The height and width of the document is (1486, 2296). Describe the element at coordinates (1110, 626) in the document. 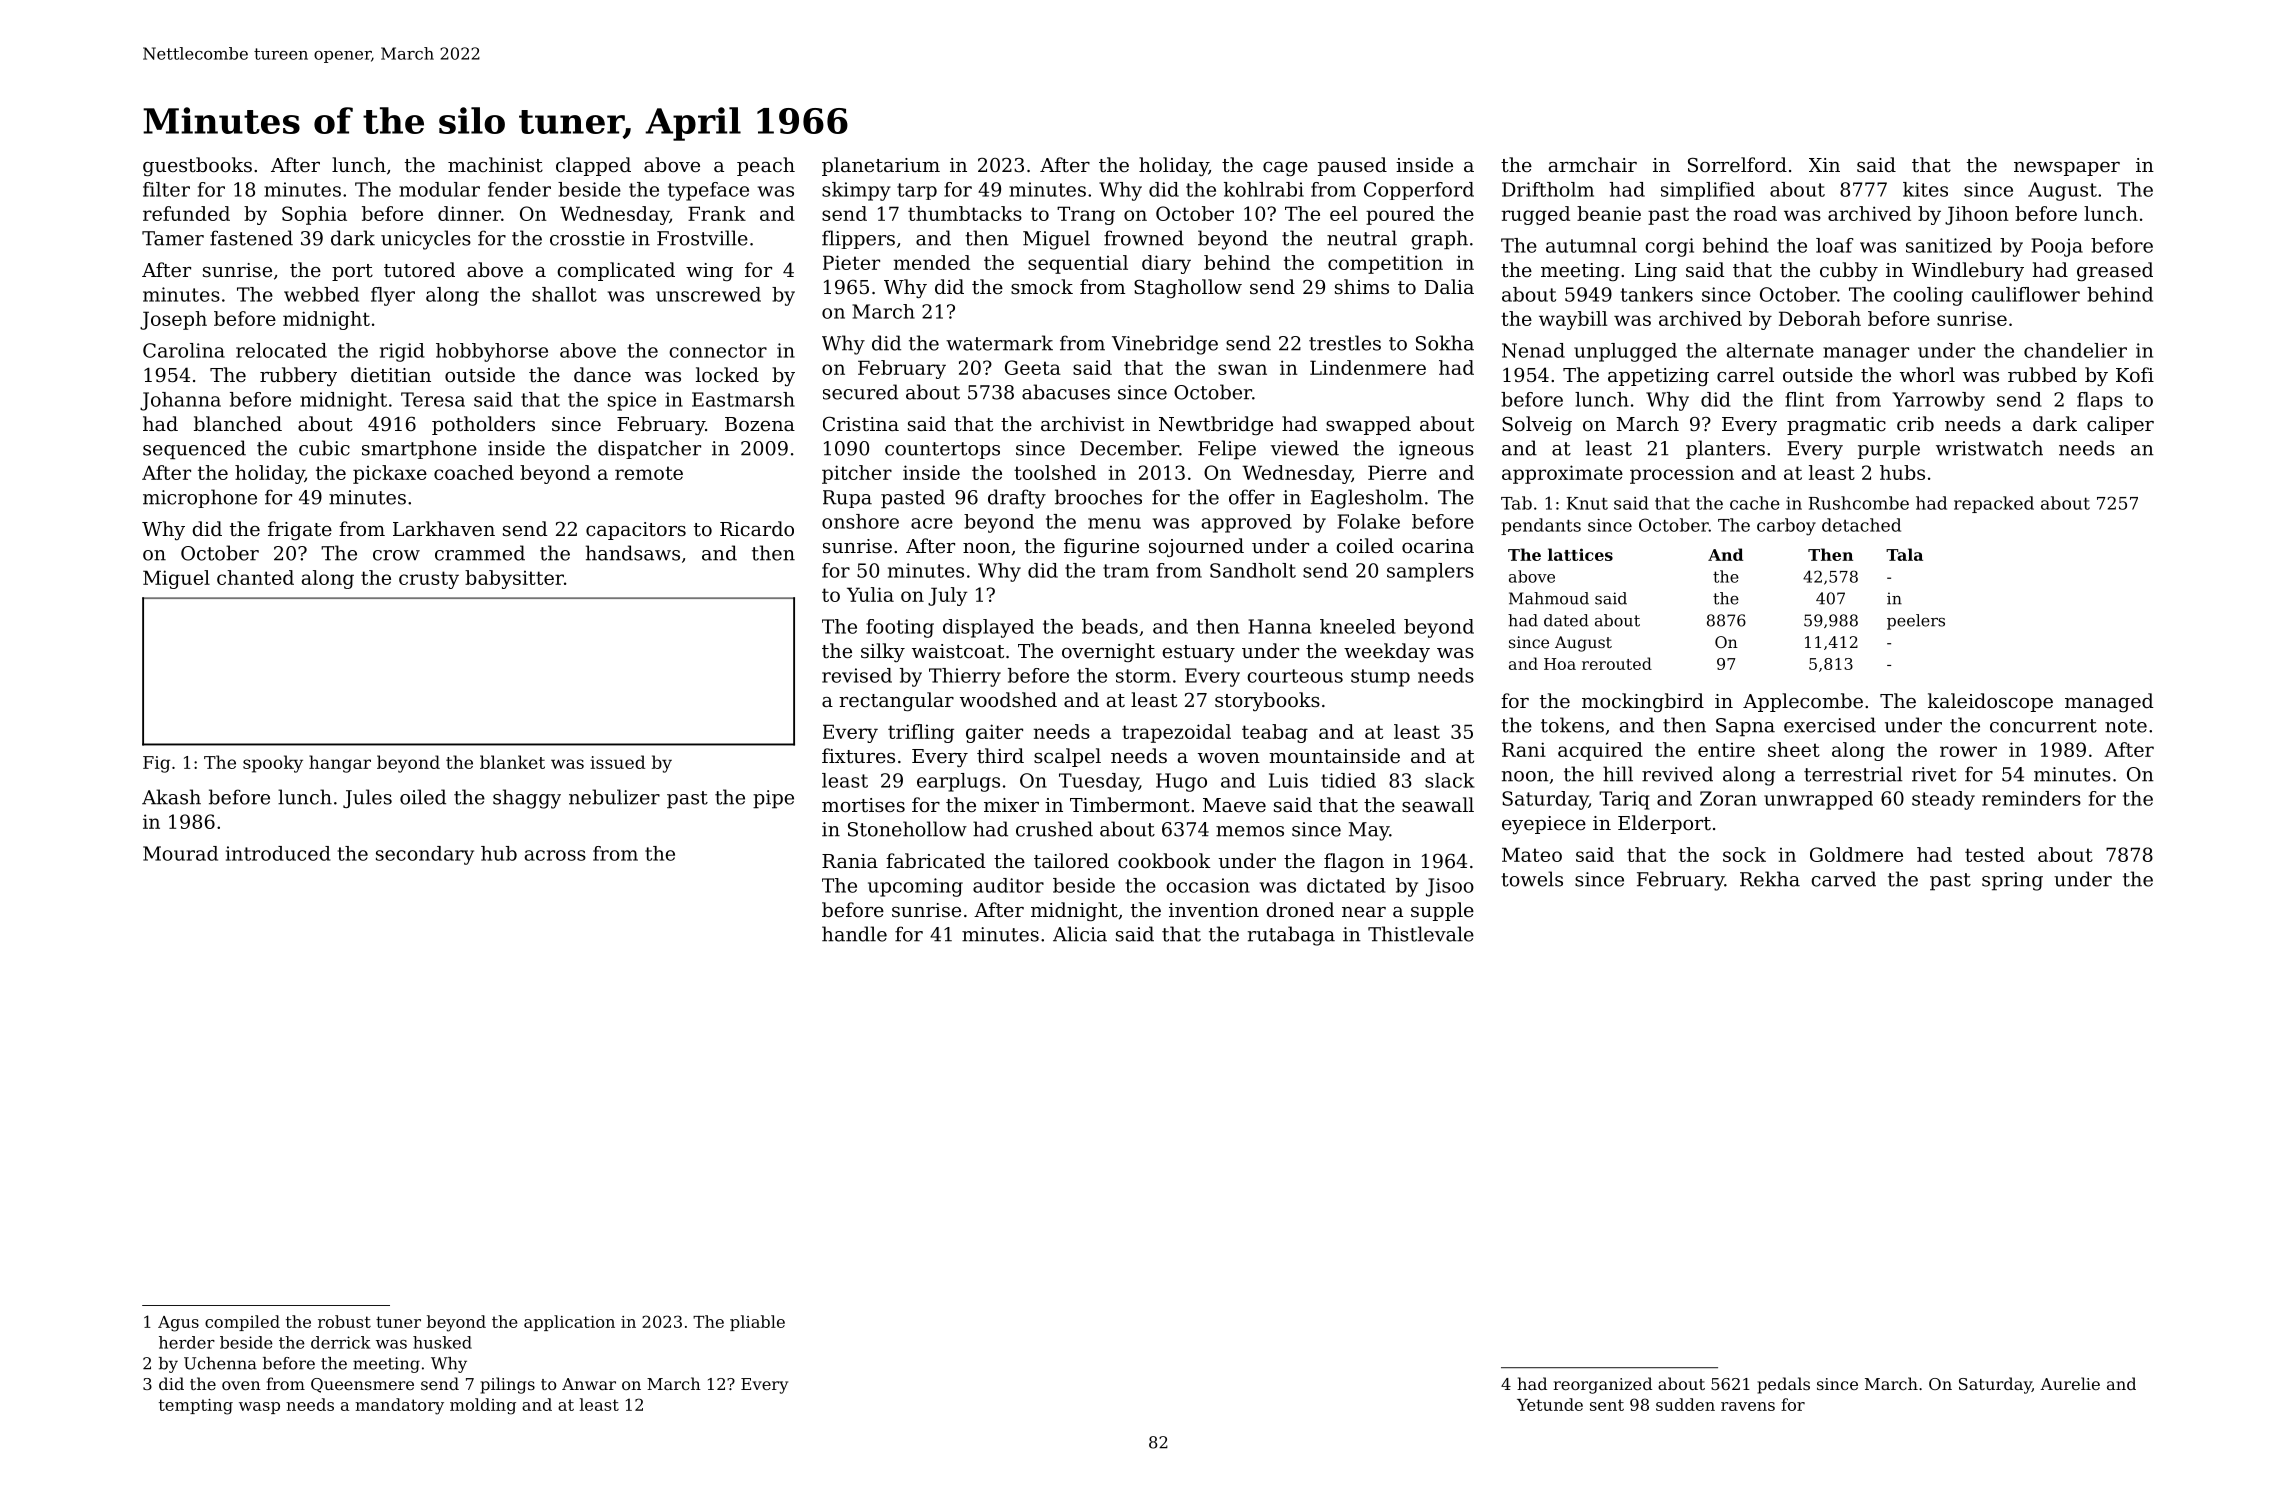

I see `beads` at that location.
